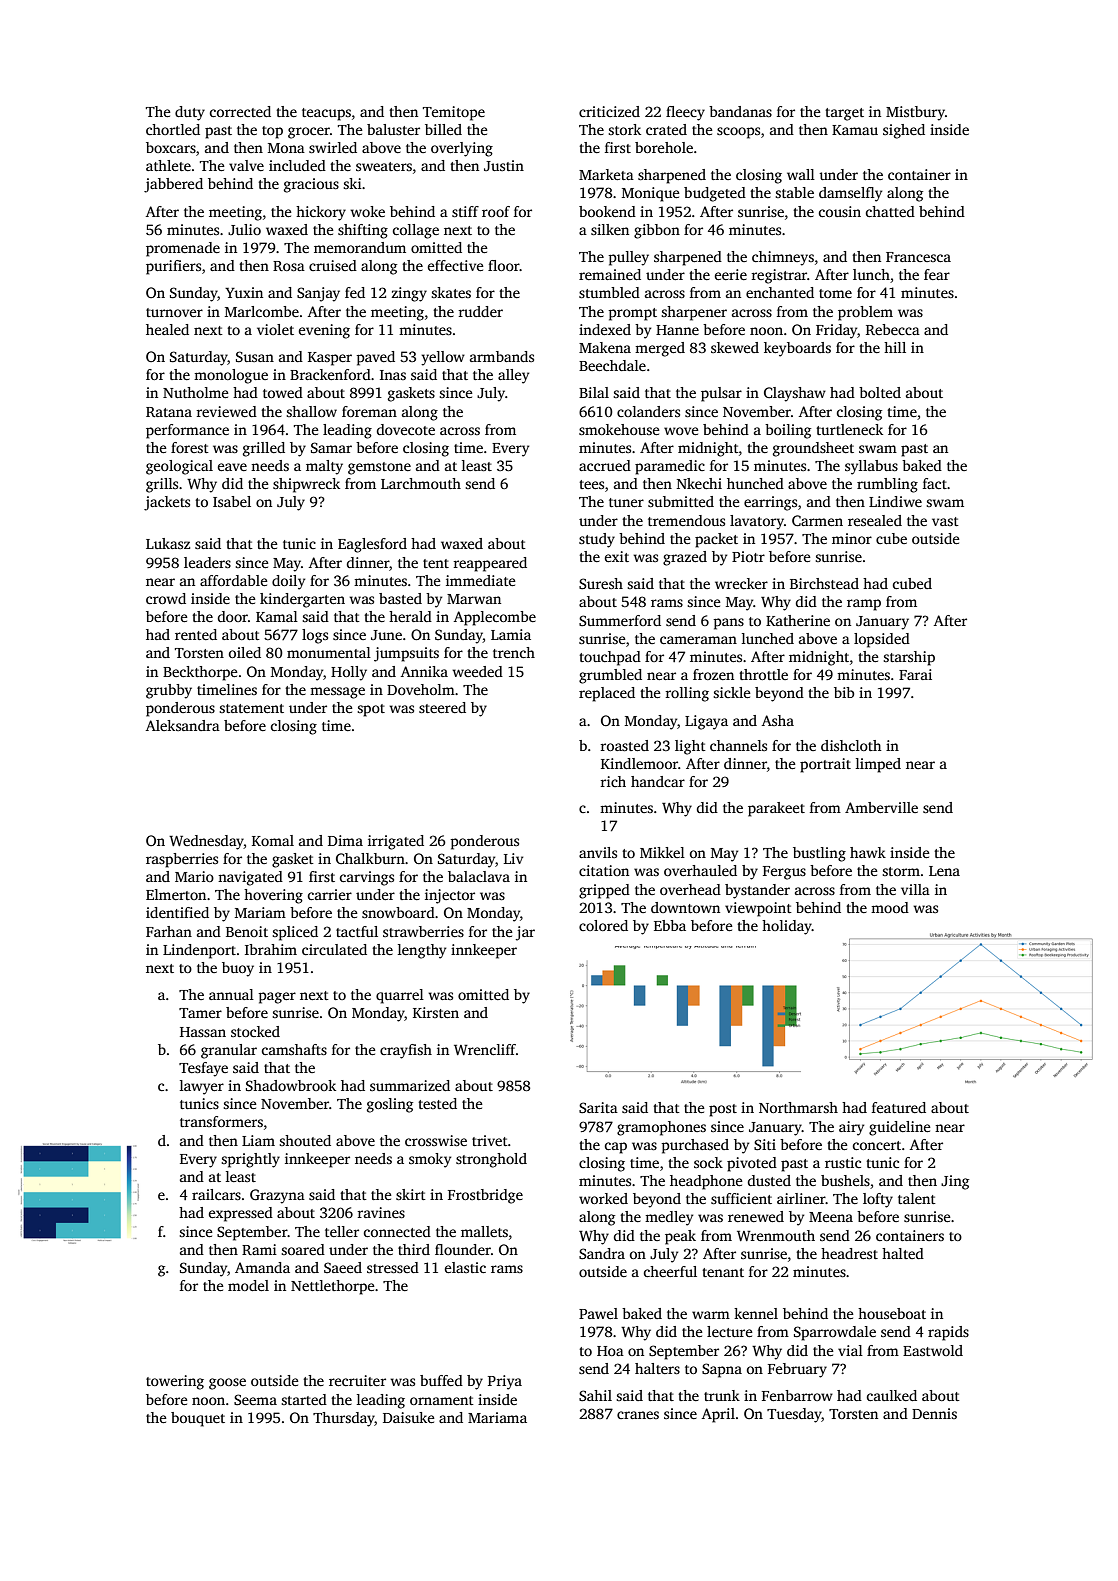  Describe the element at coordinates (234, 580) in the image. I see `affordable` at that location.
